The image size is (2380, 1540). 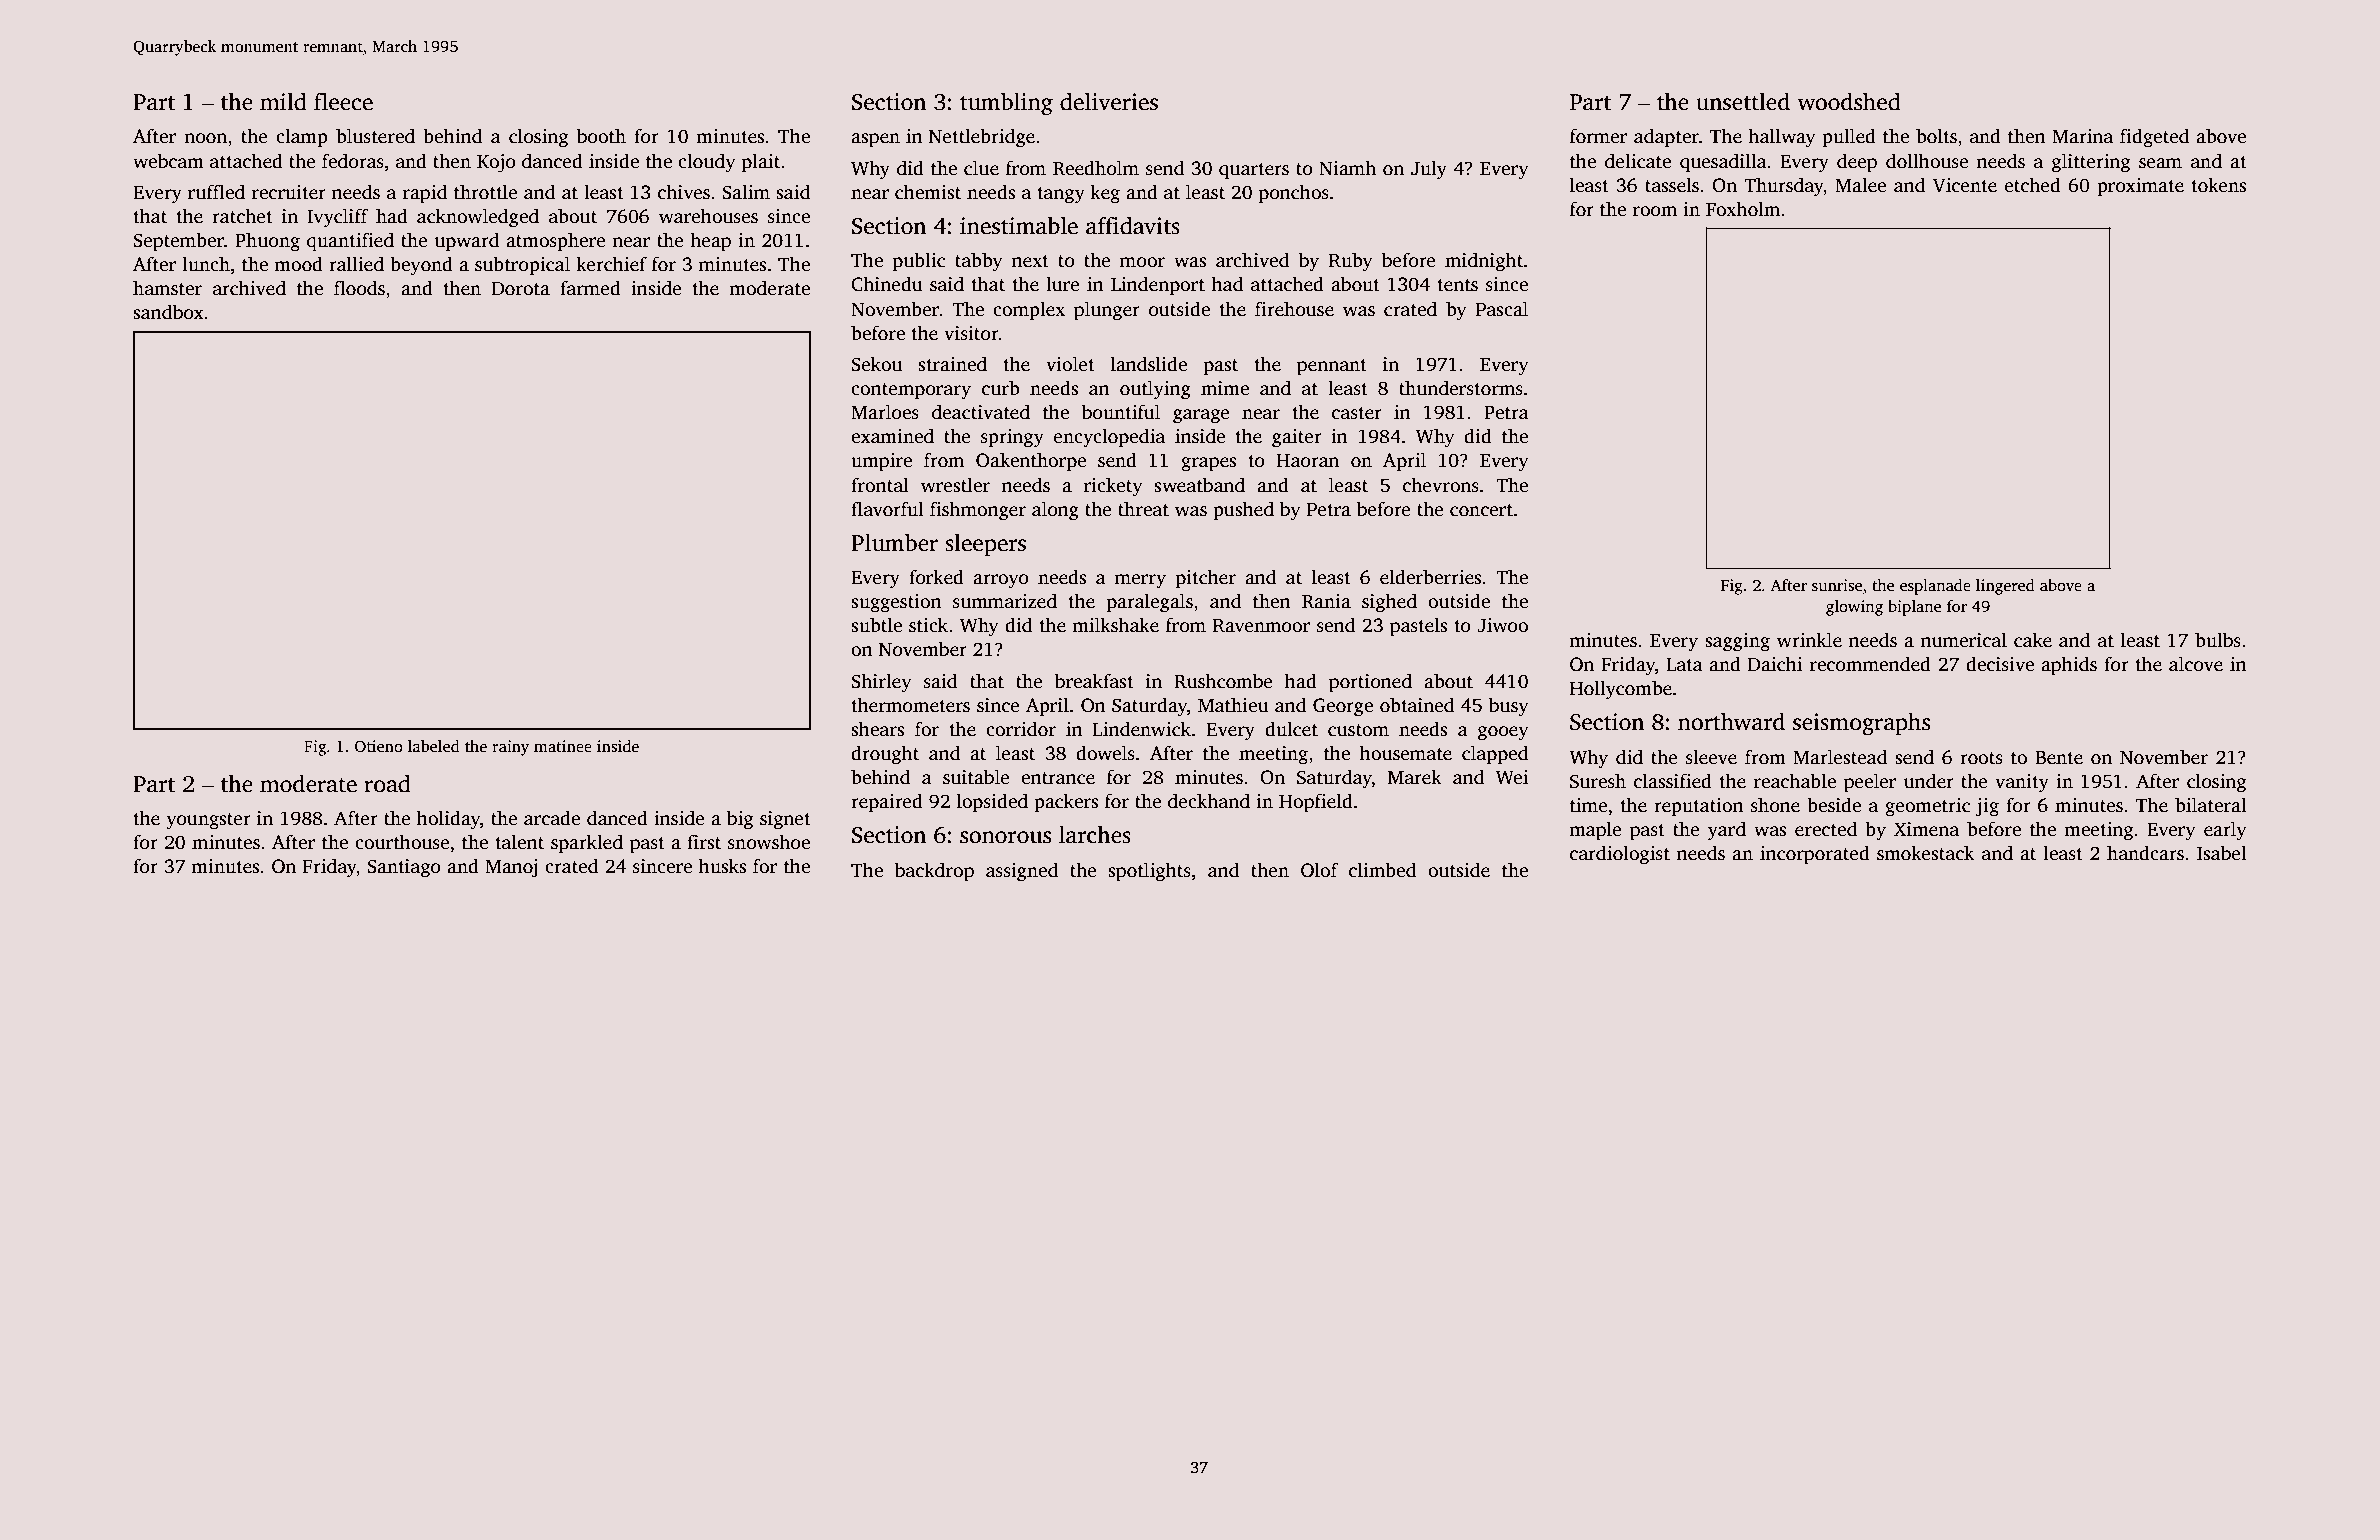 I want to click on lingered, so click(x=2005, y=587).
